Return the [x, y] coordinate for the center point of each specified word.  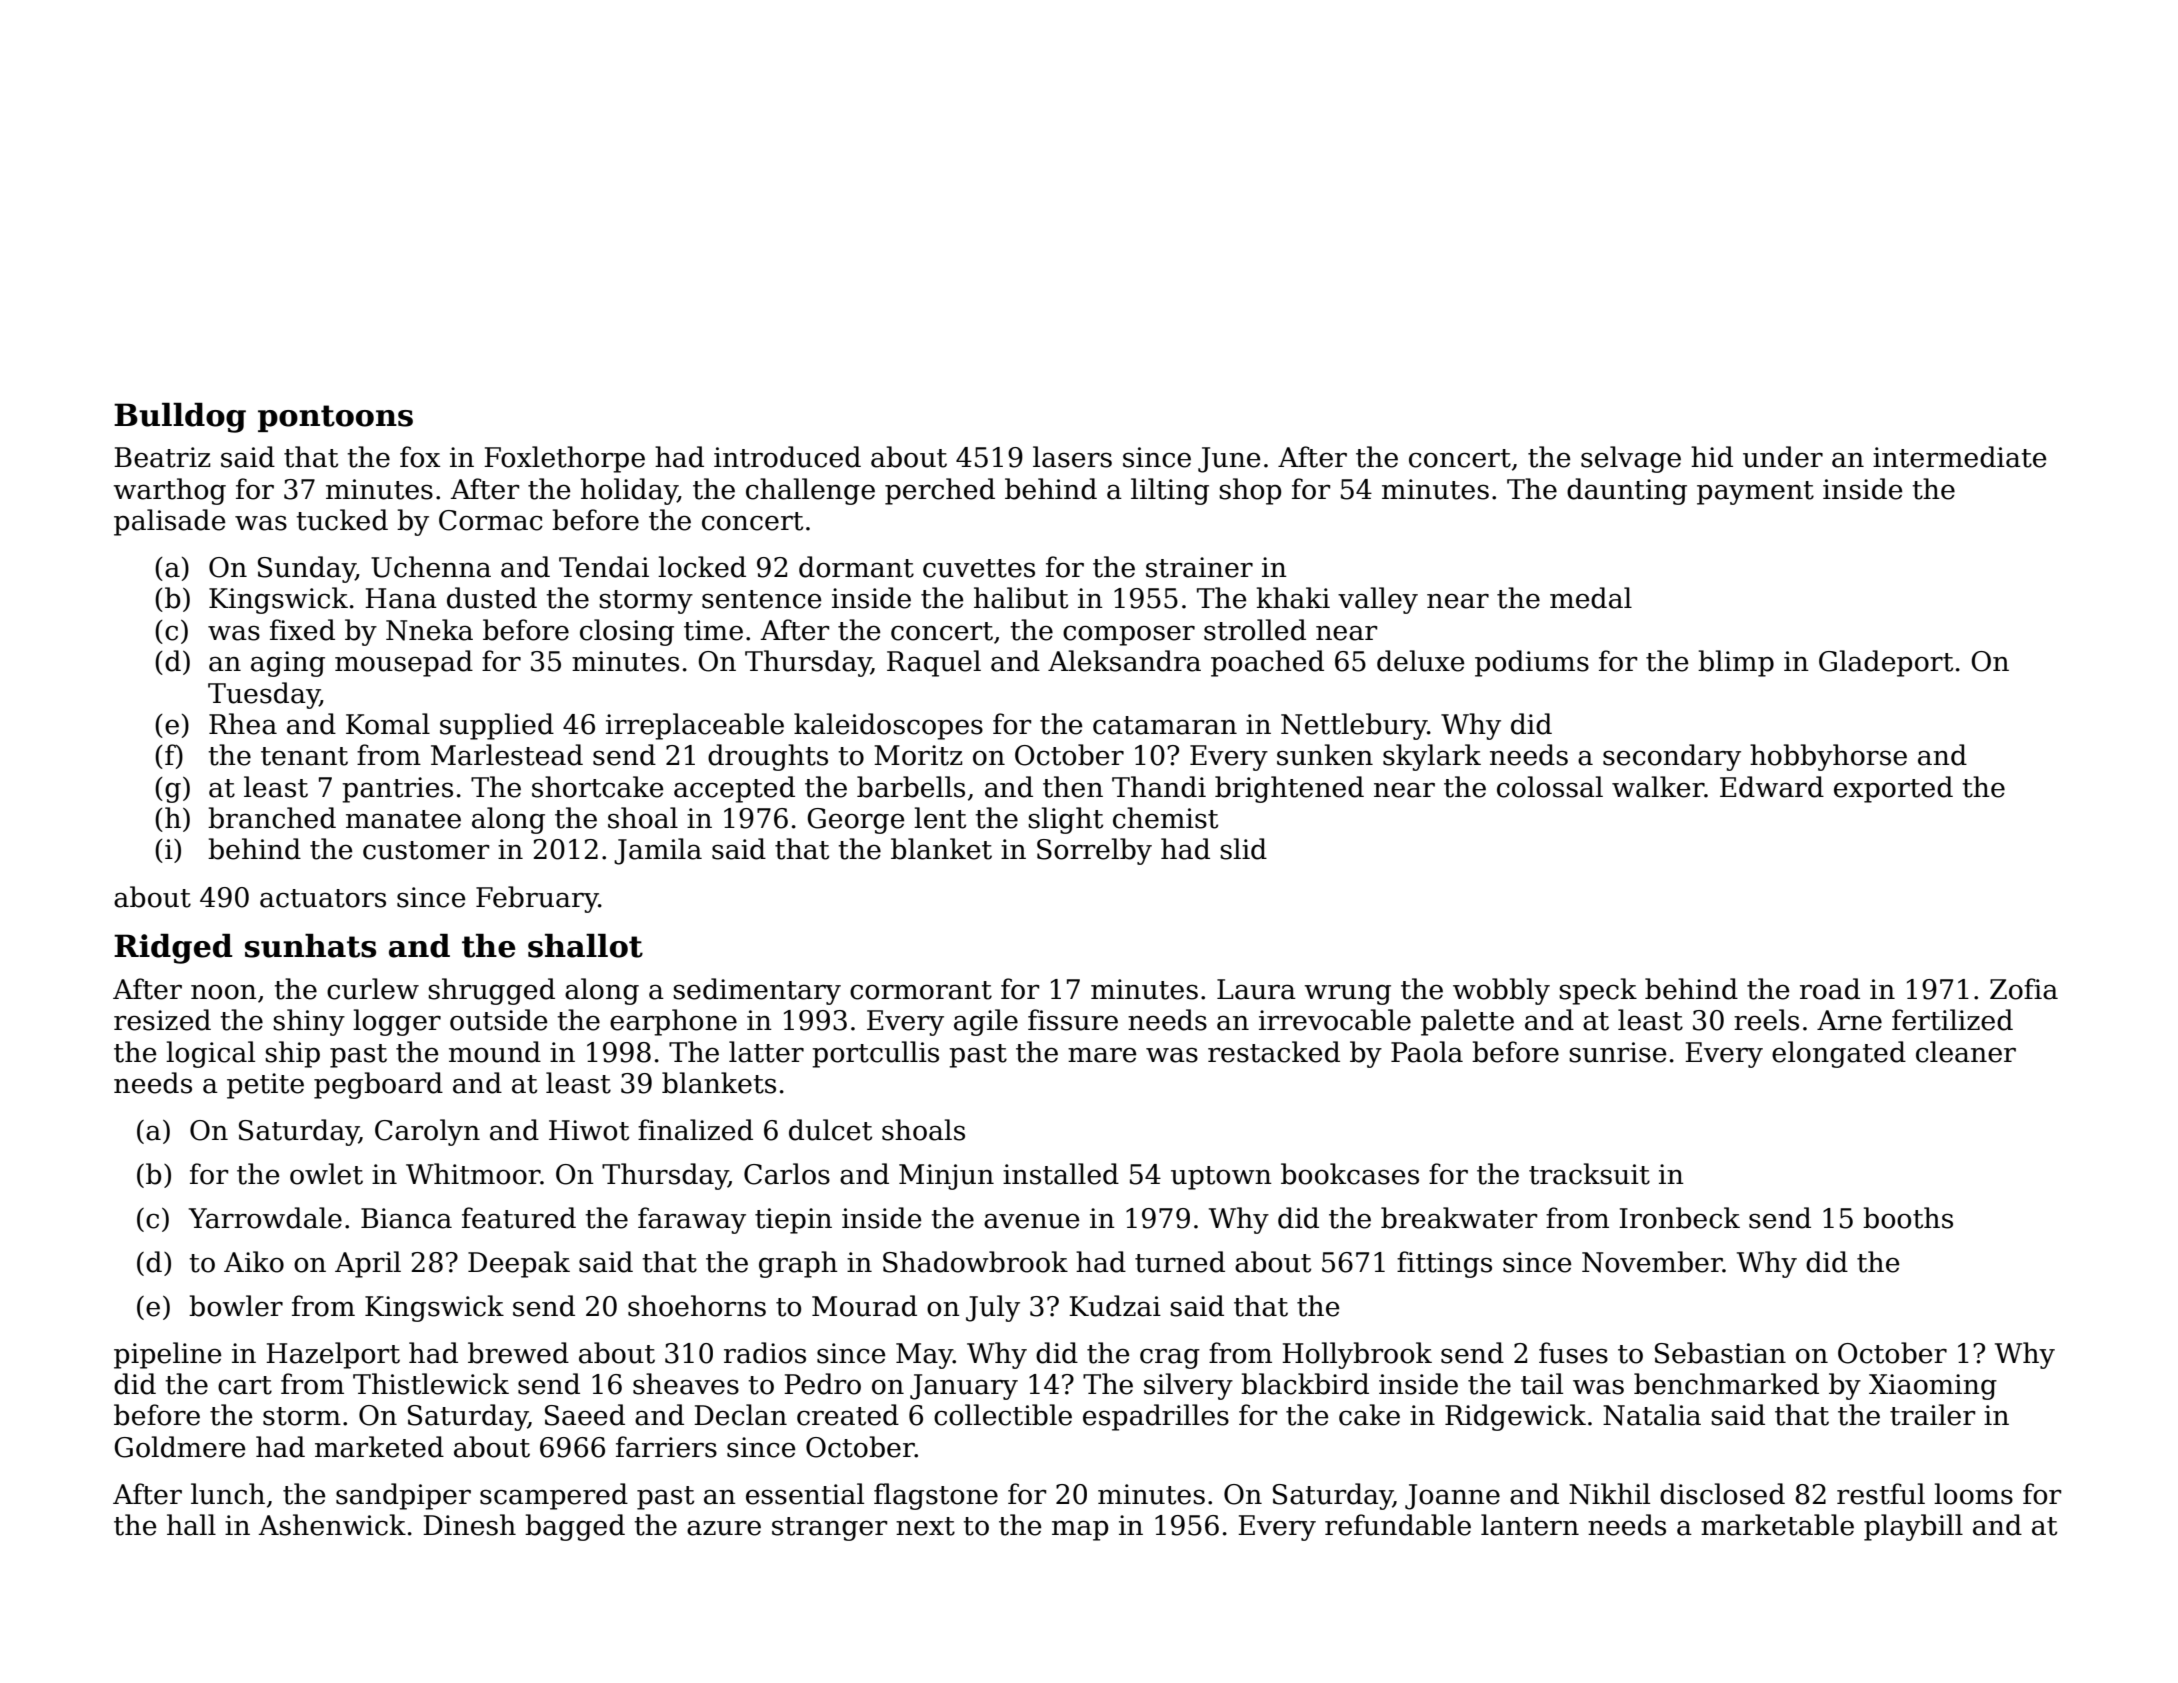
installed [1061, 1174]
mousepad [404, 663]
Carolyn [427, 1132]
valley [1378, 600]
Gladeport [1886, 663]
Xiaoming [1933, 1387]
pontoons [335, 418]
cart [245, 1385]
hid [1712, 457]
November [1652, 1262]
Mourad [864, 1306]
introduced [787, 457]
